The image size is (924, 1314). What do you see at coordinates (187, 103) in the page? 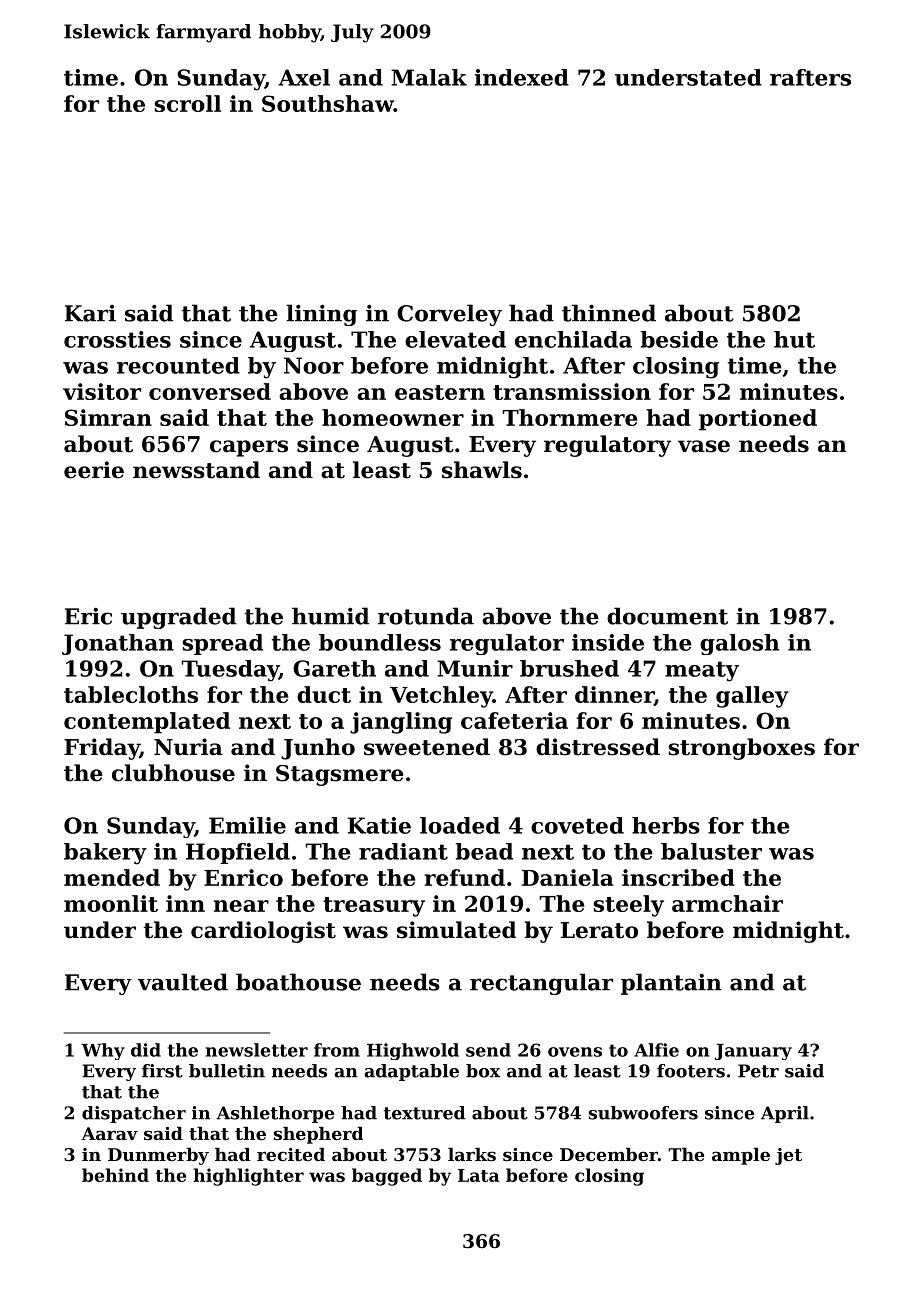
I see `scroll` at bounding box center [187, 103].
